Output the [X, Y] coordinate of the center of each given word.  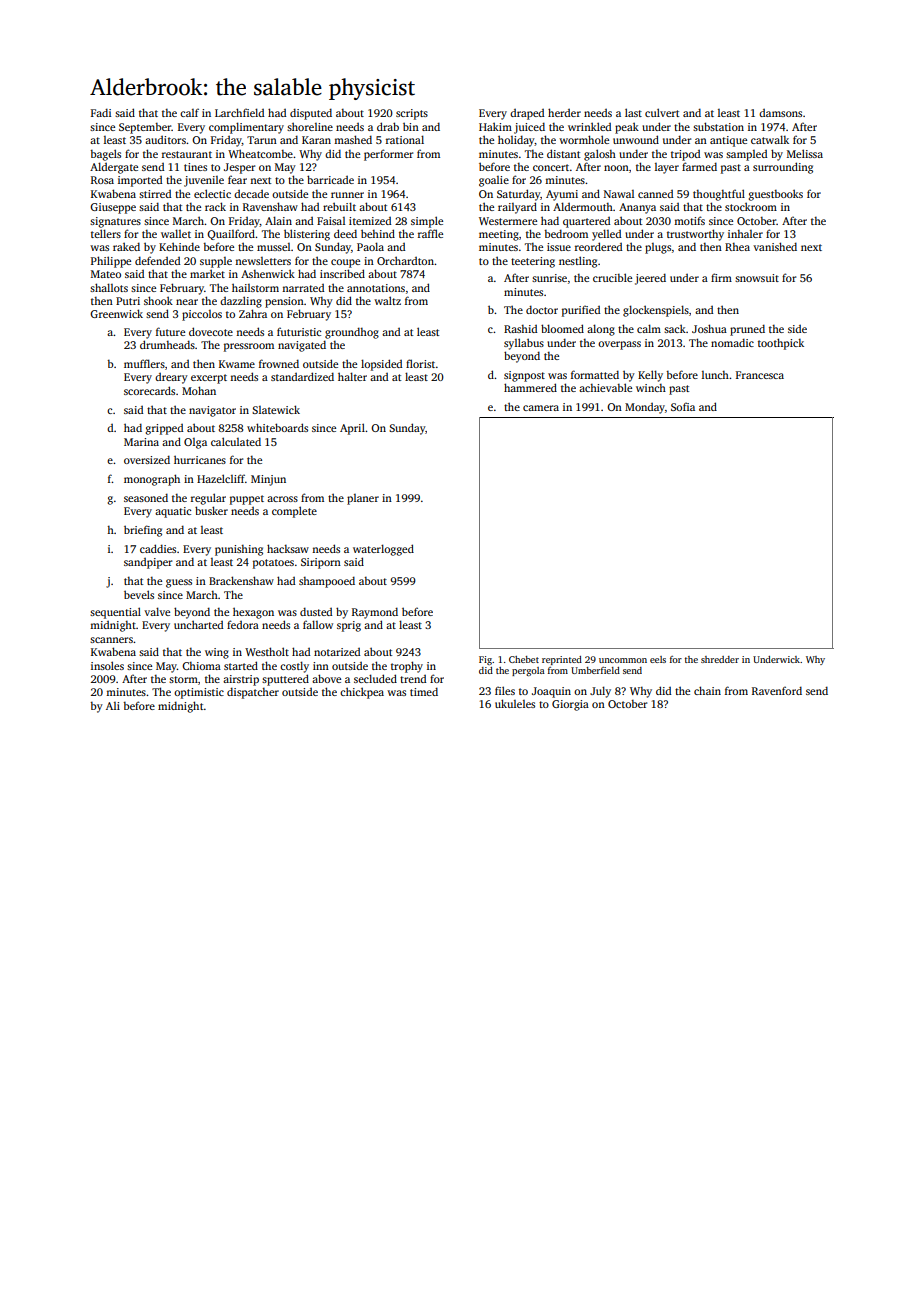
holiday [516, 141]
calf [189, 112]
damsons [780, 113]
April [352, 429]
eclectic [212, 193]
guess [179, 583]
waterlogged [383, 550]
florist [420, 363]
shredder [720, 659]
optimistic [199, 693]
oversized [147, 459]
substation [718, 126]
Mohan [199, 390]
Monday [645, 408]
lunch [715, 375]
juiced [529, 128]
